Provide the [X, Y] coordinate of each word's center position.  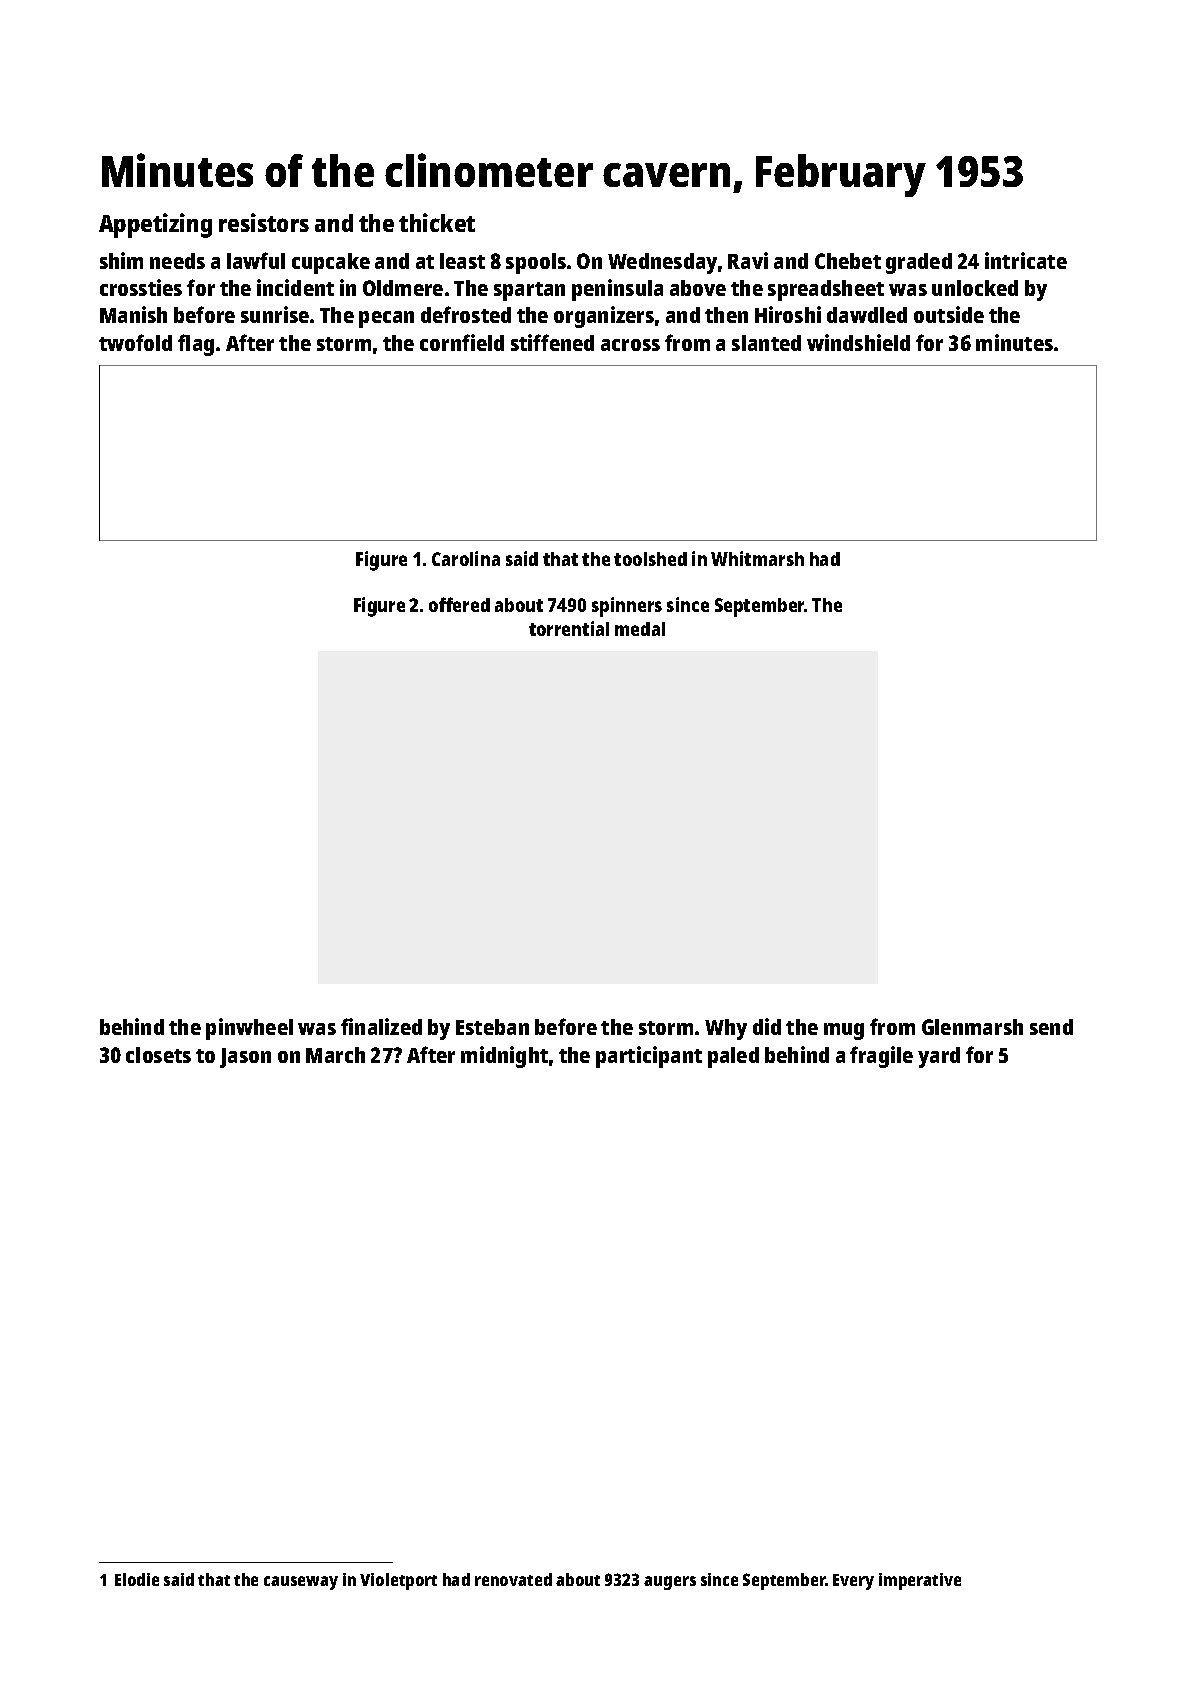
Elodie [137, 1579]
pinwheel [249, 1029]
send [1051, 1027]
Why [726, 1029]
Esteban [492, 1027]
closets [158, 1055]
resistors [264, 222]
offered [459, 604]
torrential [569, 628]
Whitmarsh [757, 558]
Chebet [848, 261]
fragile [881, 1057]
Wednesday [662, 263]
